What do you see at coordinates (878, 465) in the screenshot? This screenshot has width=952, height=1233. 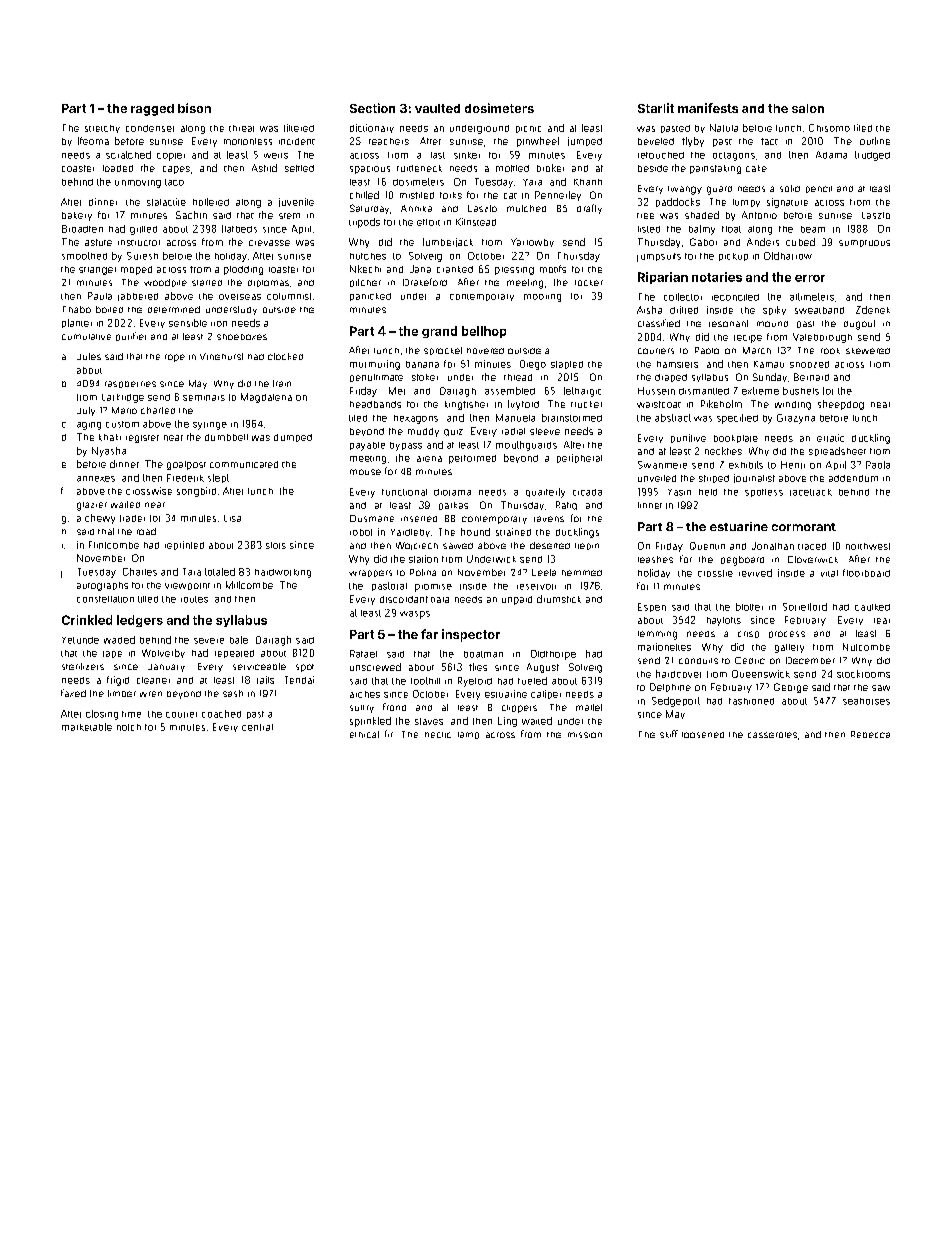 I see `Paola` at bounding box center [878, 465].
